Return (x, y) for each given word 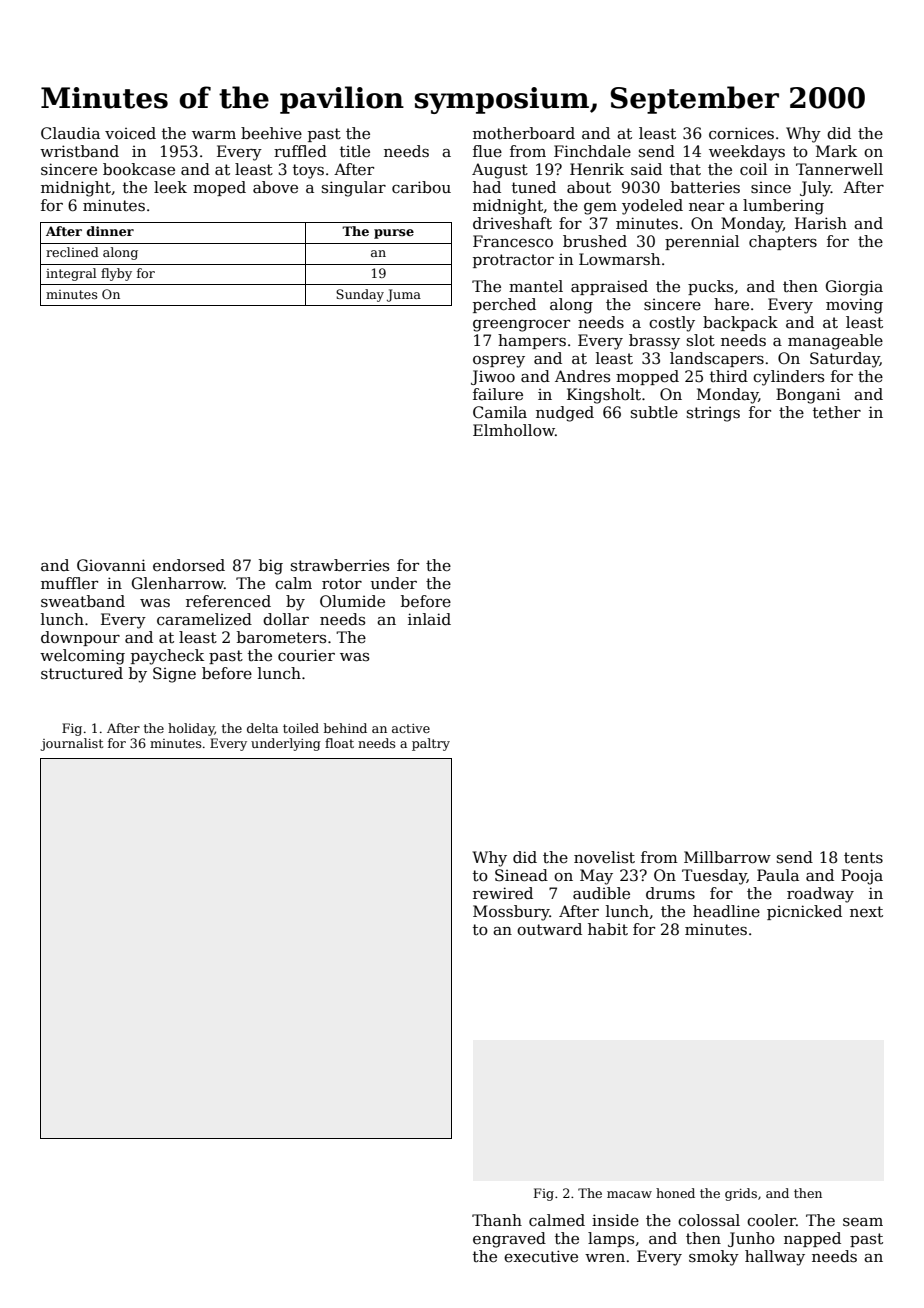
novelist (604, 857)
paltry (431, 744)
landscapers (717, 359)
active (411, 728)
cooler (771, 1220)
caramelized (204, 619)
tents (863, 858)
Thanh (497, 1220)
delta (262, 728)
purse (394, 234)
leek (170, 187)
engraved (509, 1240)
